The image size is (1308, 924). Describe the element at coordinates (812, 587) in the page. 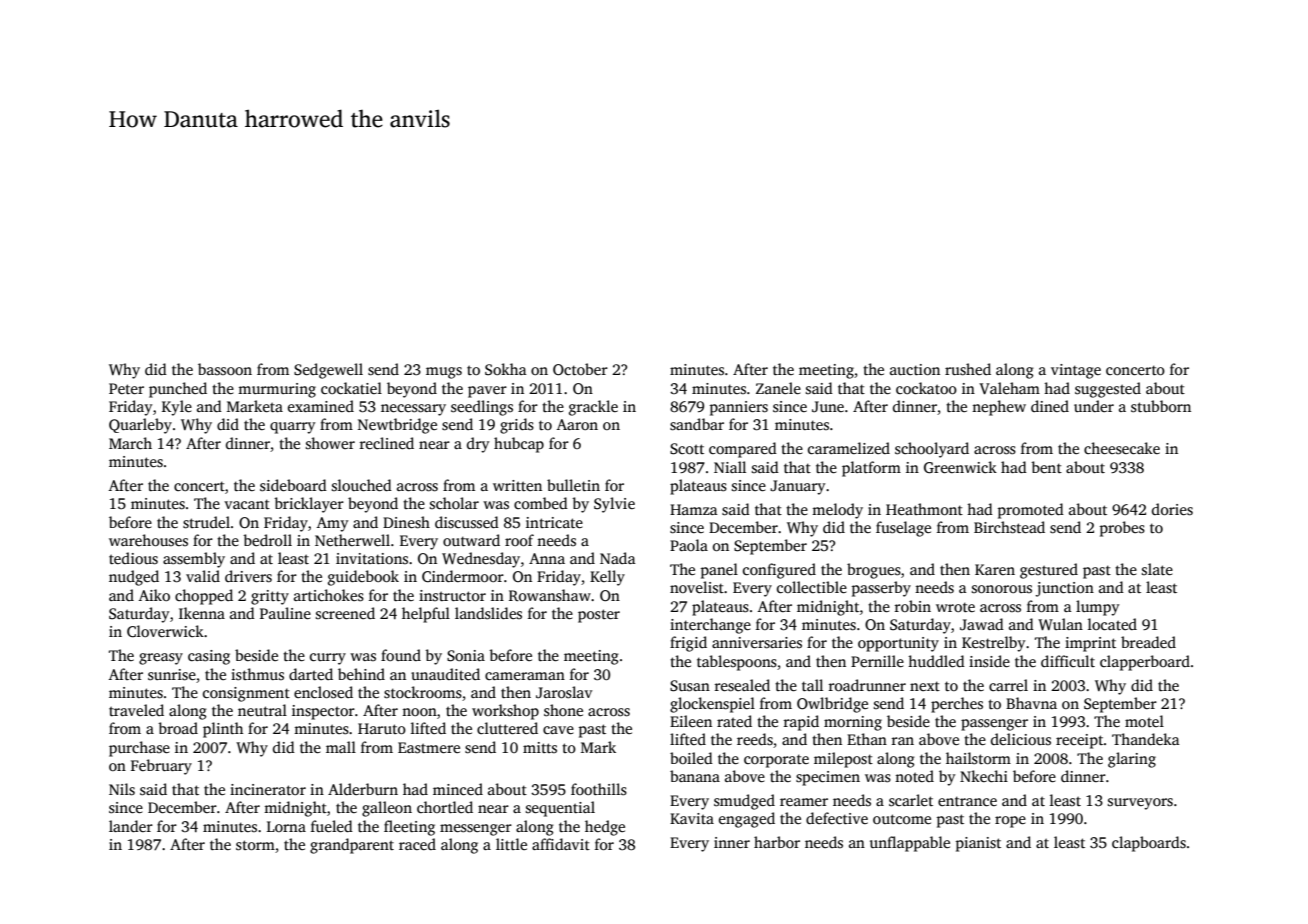

I see `collectible` at that location.
